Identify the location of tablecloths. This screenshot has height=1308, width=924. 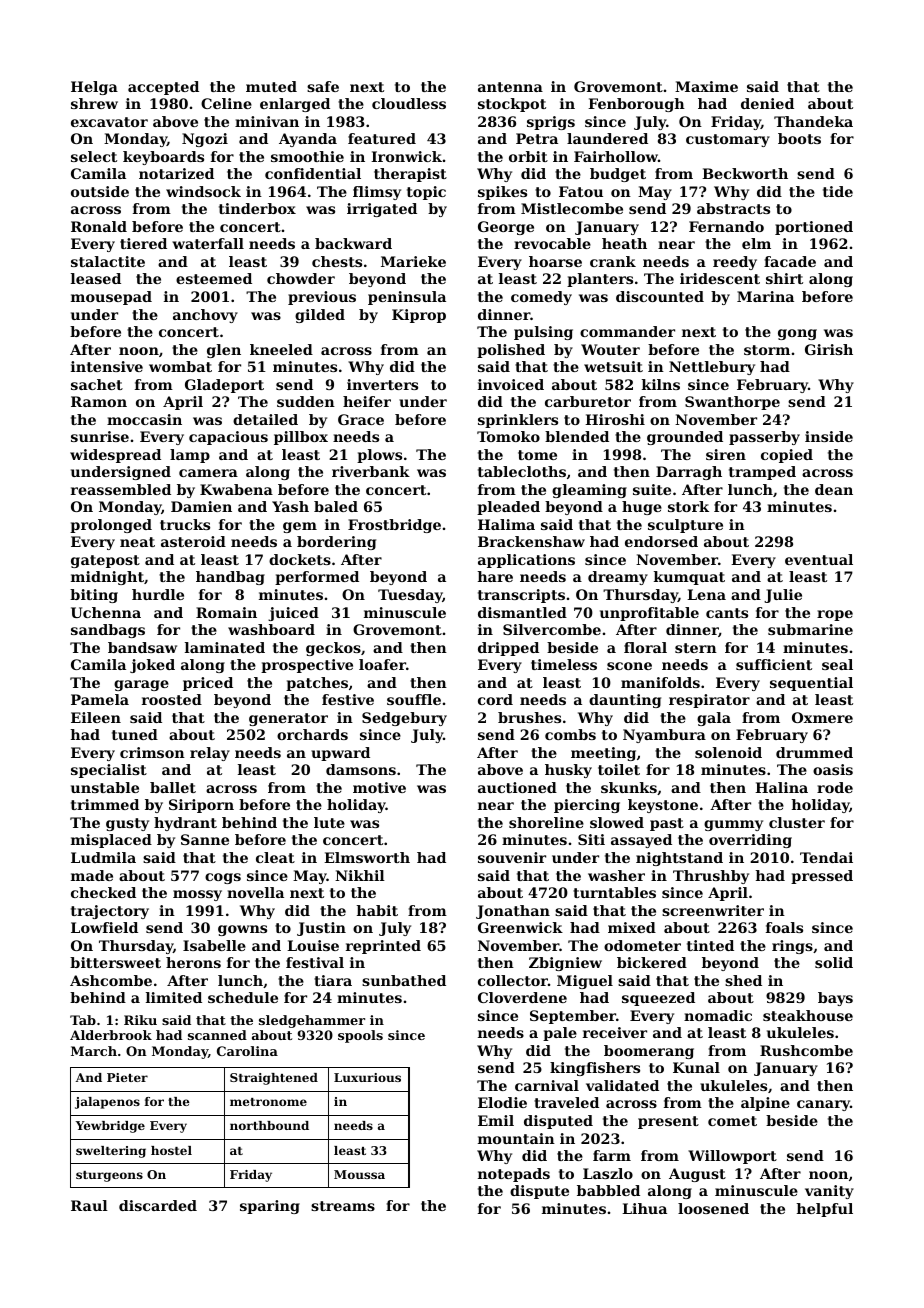
(522, 471).
